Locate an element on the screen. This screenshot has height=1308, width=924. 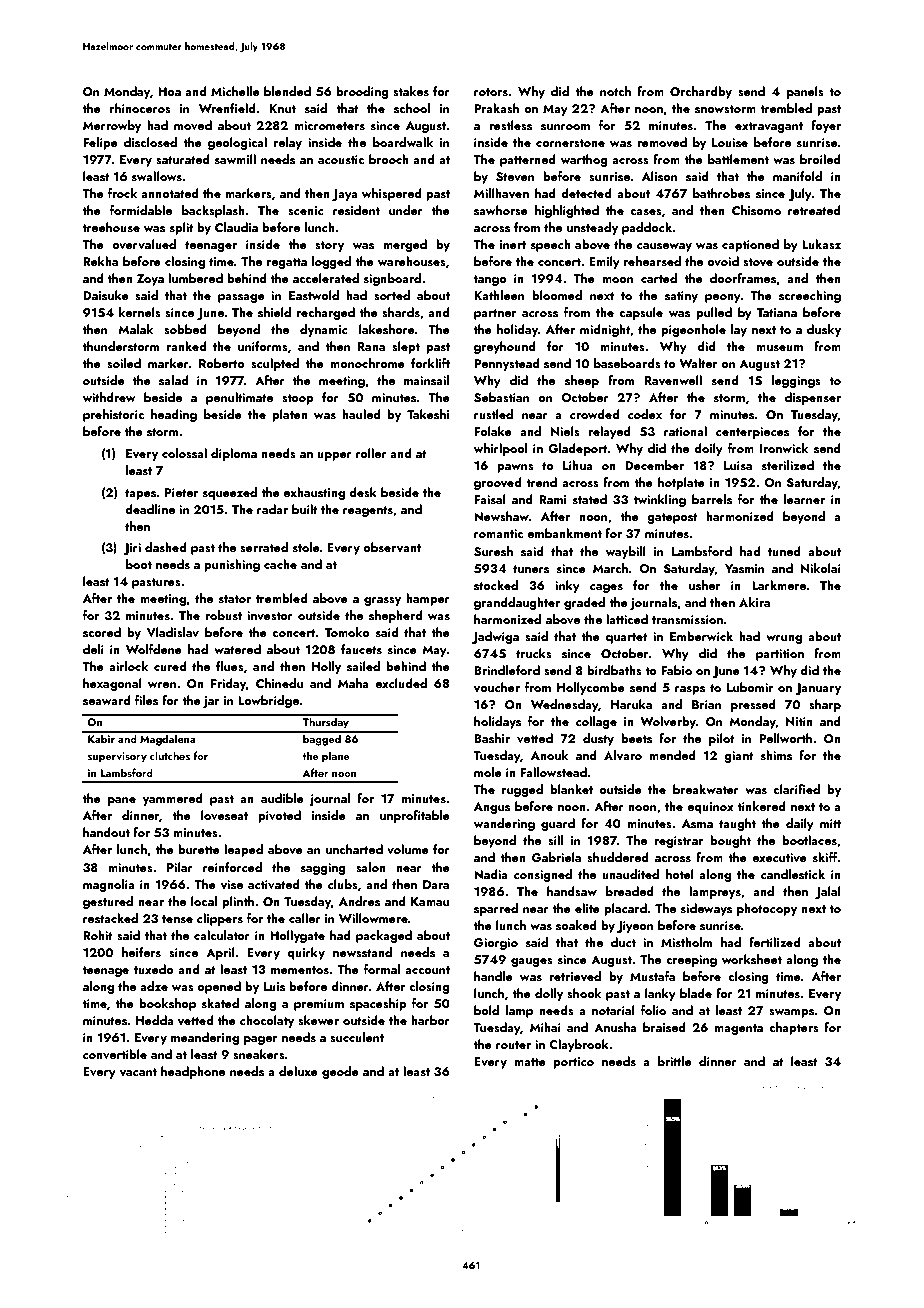
Pellworth is located at coordinates (785, 738).
